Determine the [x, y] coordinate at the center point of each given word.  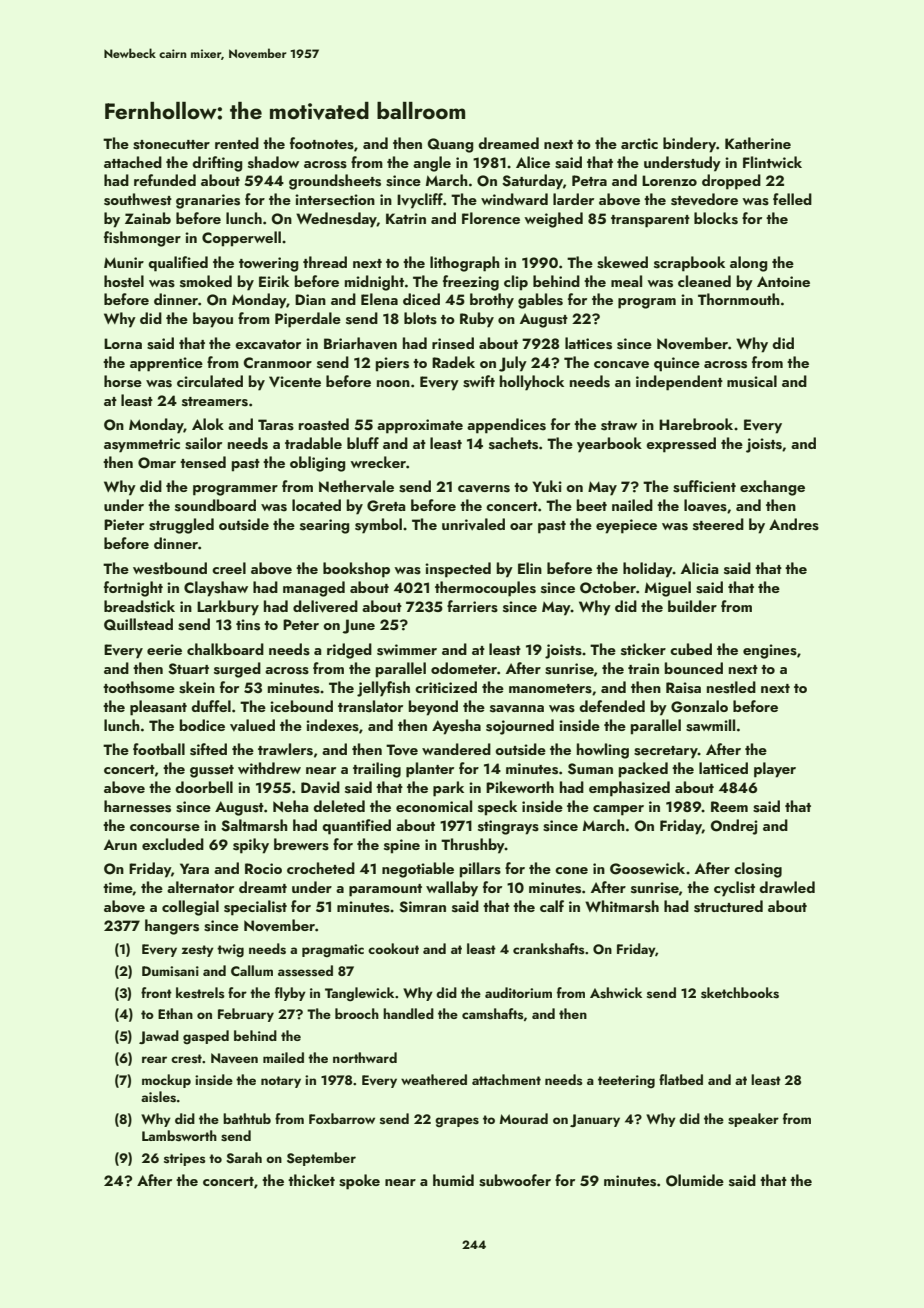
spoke [359, 1182]
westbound [170, 568]
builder [692, 606]
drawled [787, 887]
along [749, 264]
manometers [550, 689]
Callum [252, 970]
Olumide [695, 1180]
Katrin [406, 218]
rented [237, 143]
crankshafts [549, 949]
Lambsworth [179, 1136]
